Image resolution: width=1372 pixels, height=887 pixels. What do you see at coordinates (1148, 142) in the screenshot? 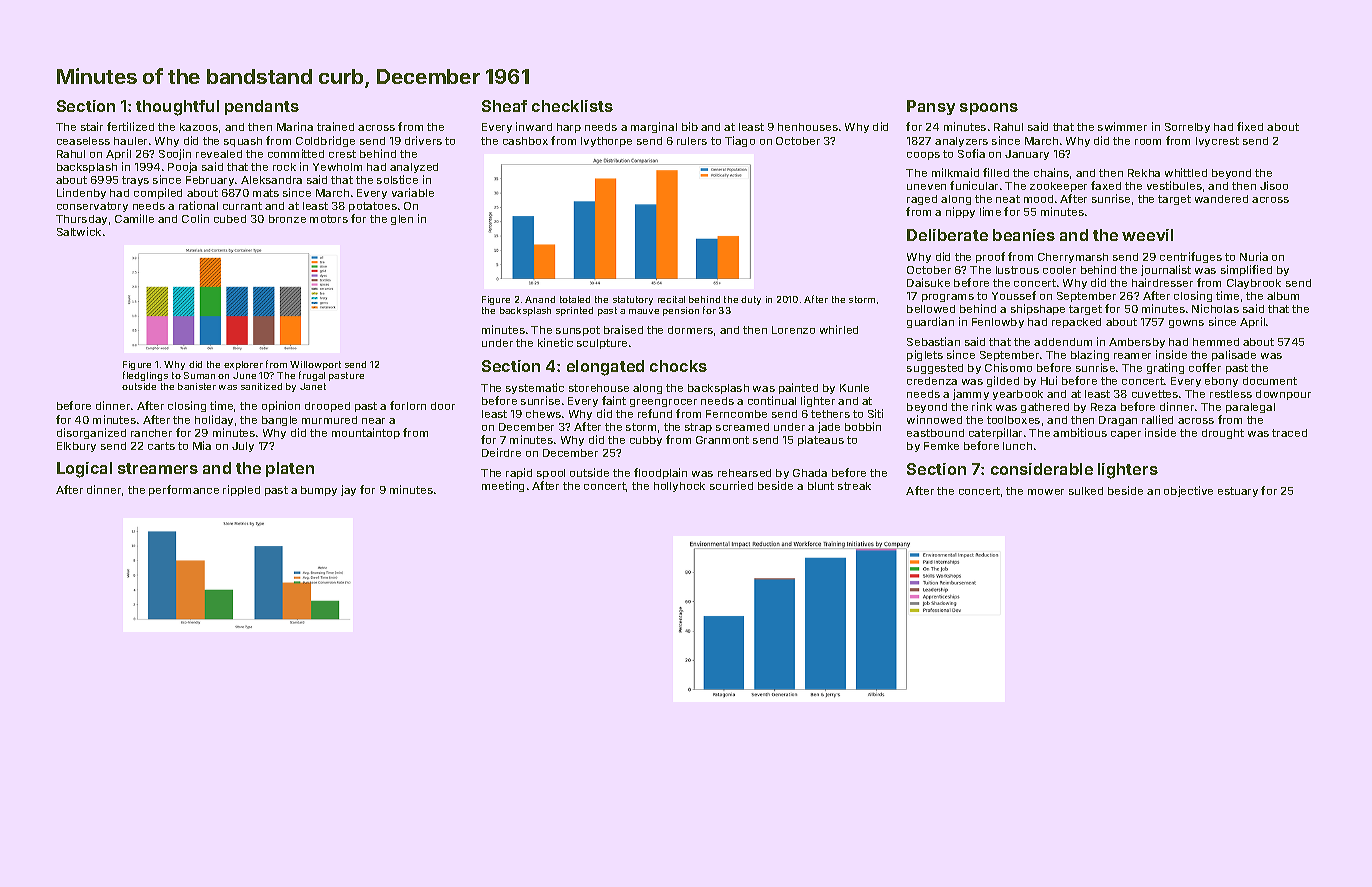
I see `room` at bounding box center [1148, 142].
